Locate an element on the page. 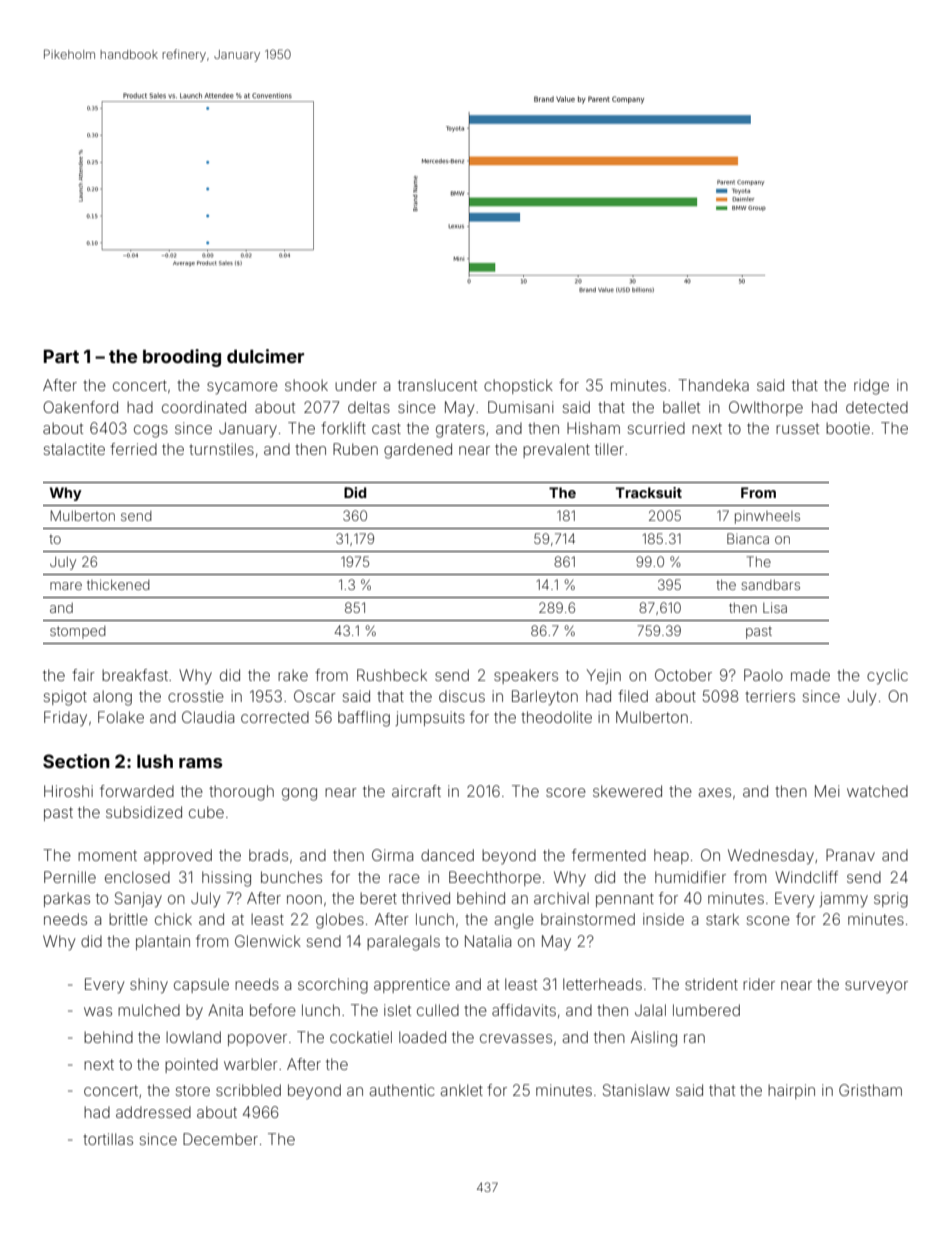  Stanislaw is located at coordinates (636, 1090).
